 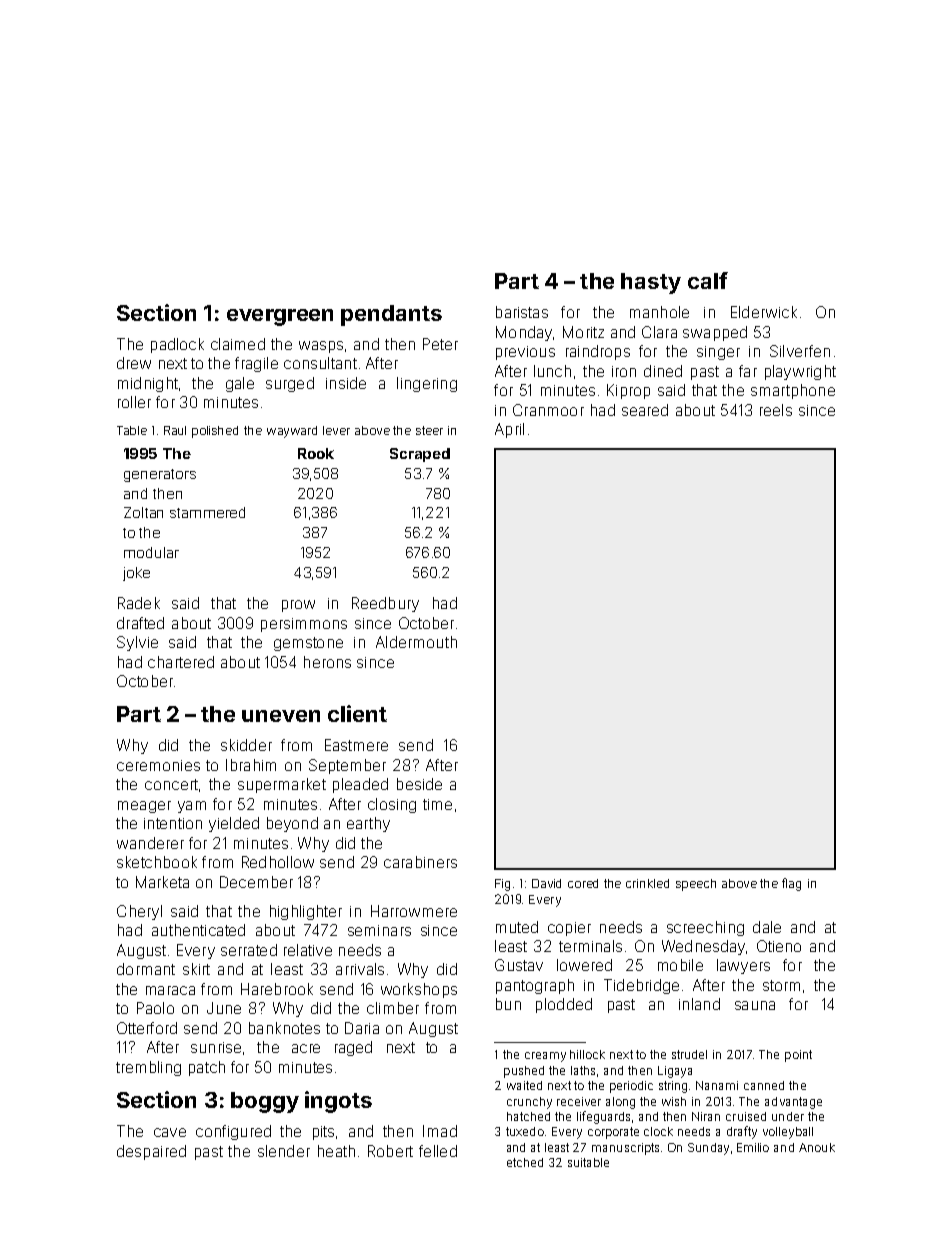 What do you see at coordinates (708, 280) in the screenshot?
I see `calf` at bounding box center [708, 280].
